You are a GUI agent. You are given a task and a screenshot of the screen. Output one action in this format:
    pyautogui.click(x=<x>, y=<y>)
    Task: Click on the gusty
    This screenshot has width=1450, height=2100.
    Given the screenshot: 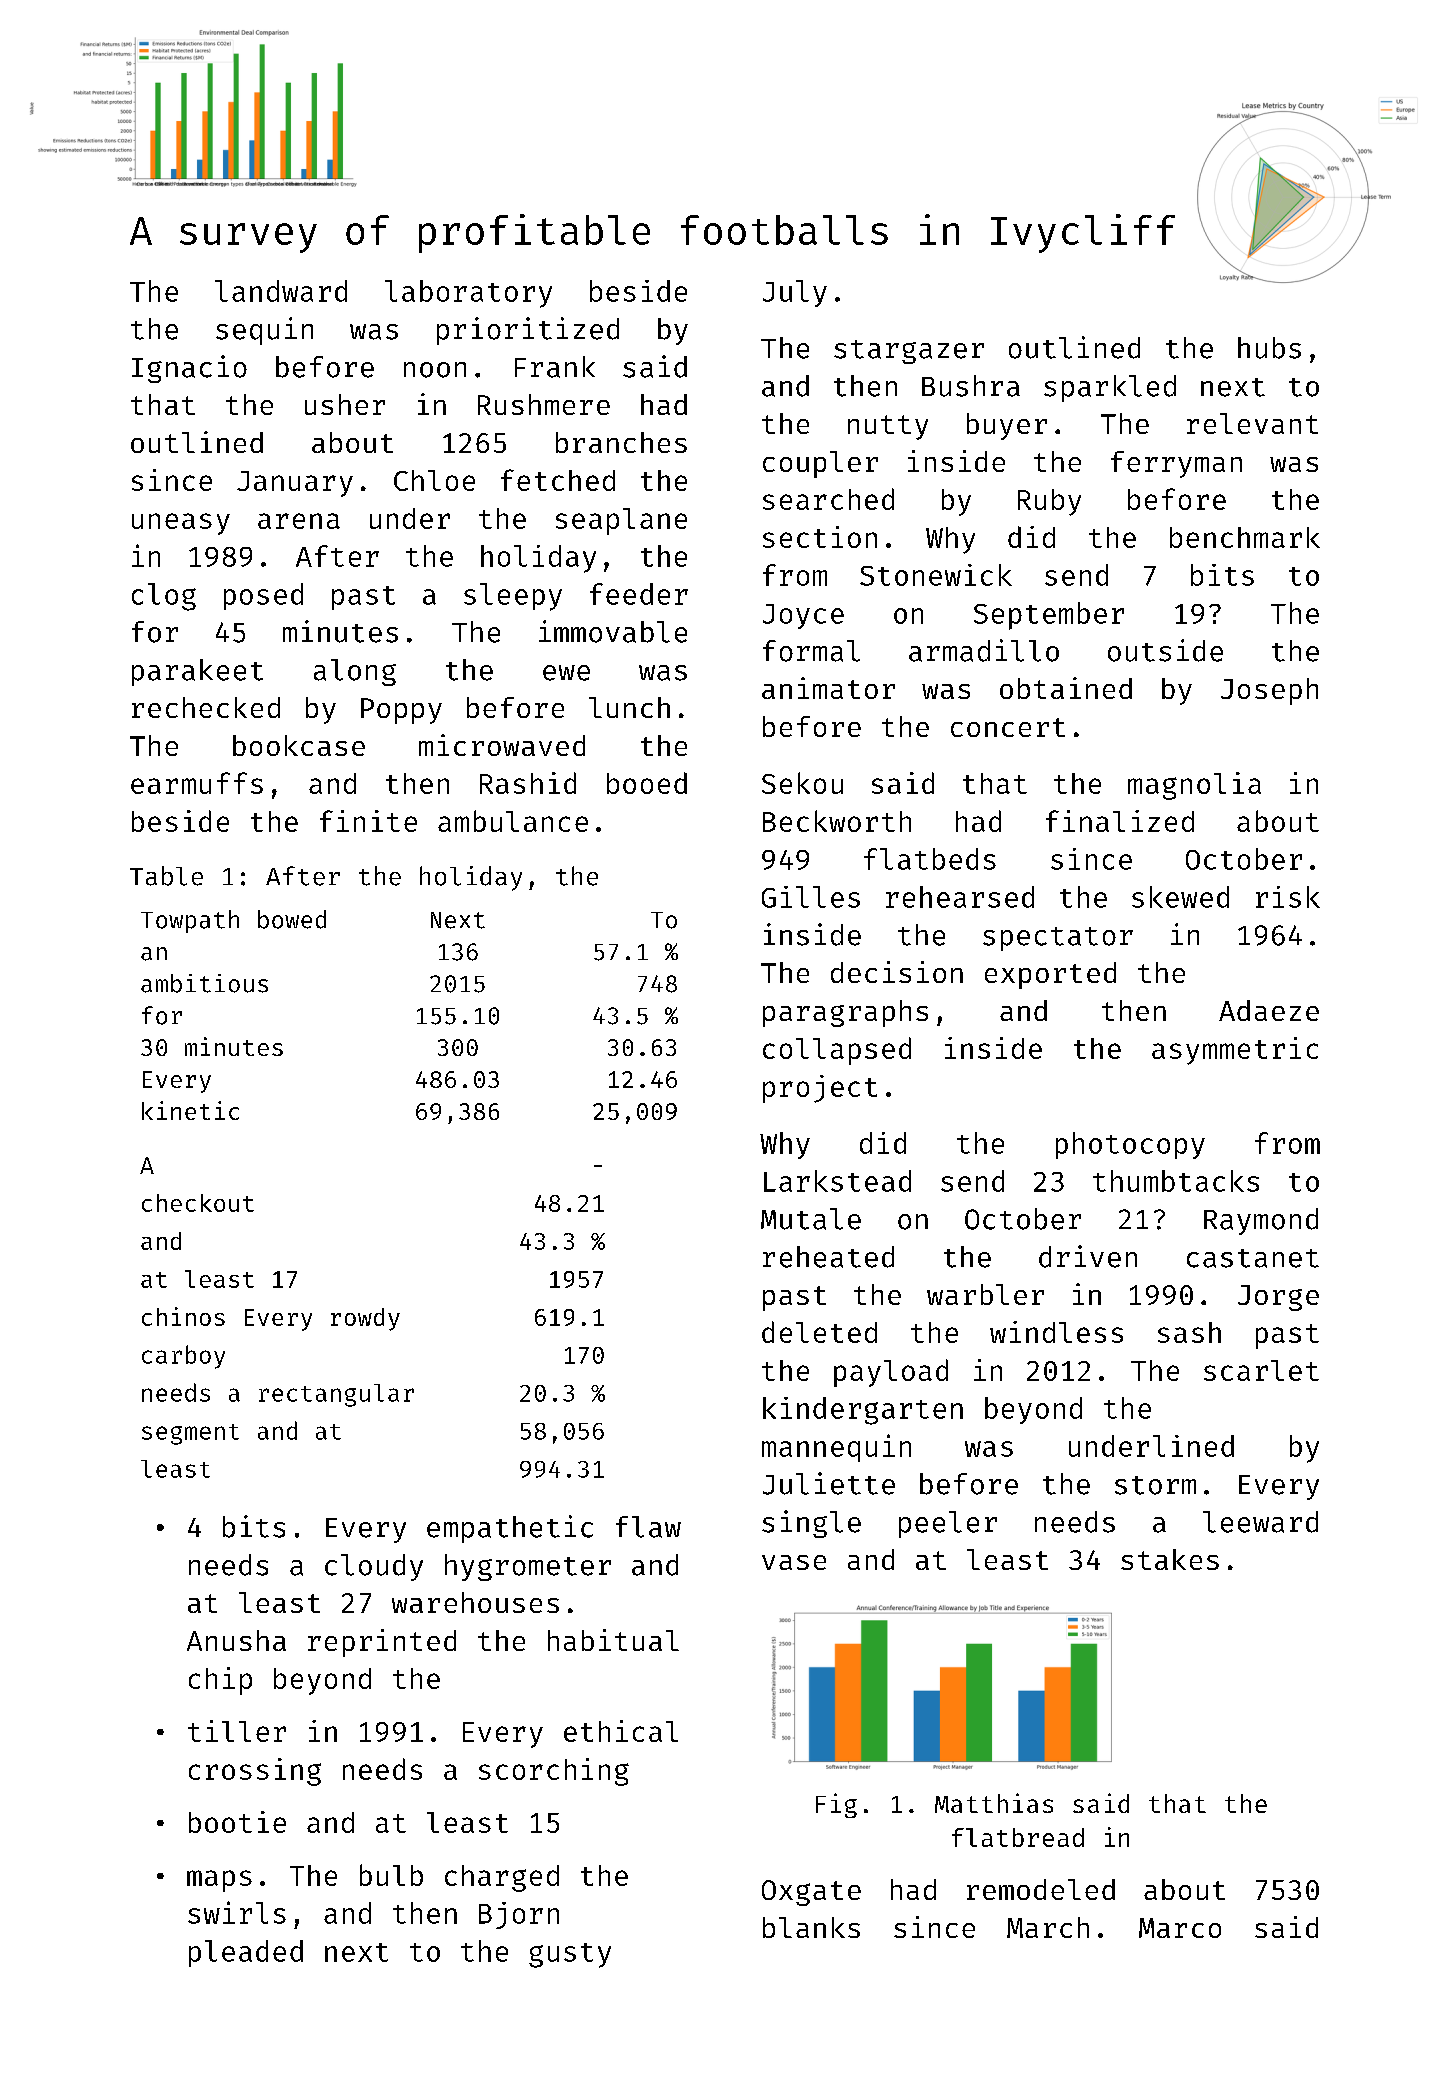 What is the action you would take?
    pyautogui.click(x=570, y=1955)
